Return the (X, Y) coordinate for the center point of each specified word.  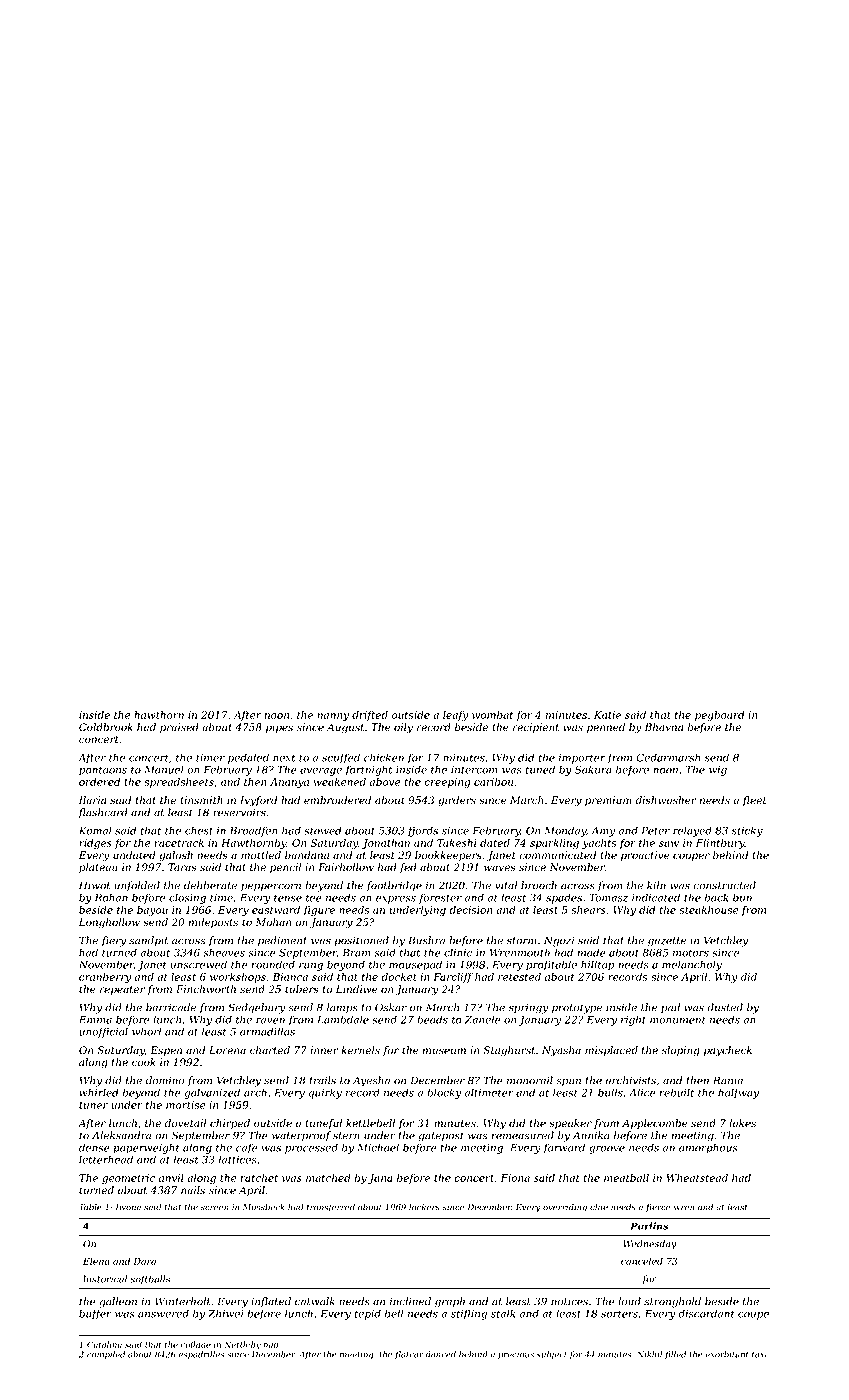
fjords (423, 831)
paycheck (727, 1051)
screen (215, 1208)
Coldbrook (106, 727)
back (716, 897)
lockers (424, 1207)
